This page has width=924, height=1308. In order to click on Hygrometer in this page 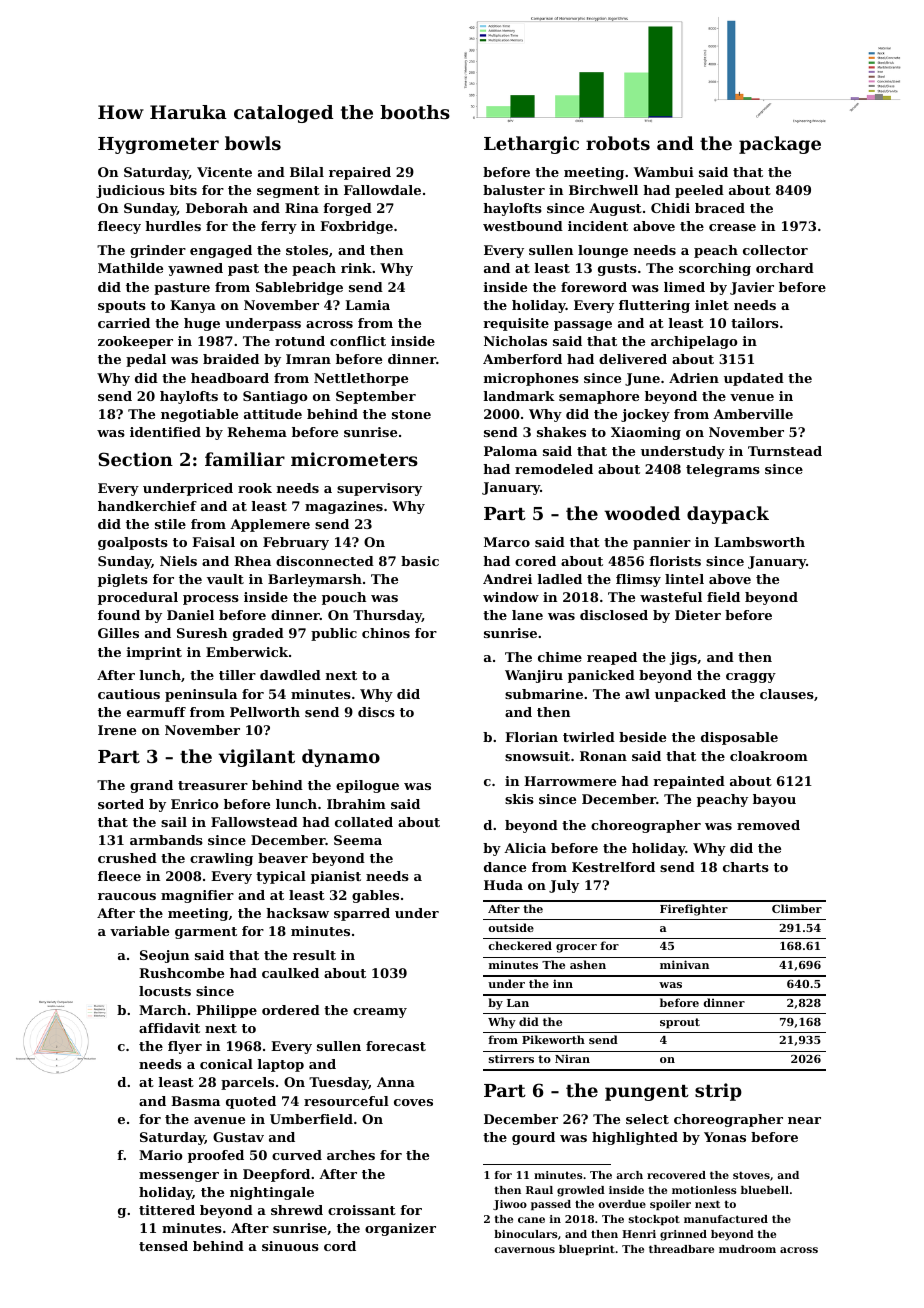, I will do `click(158, 145)`.
